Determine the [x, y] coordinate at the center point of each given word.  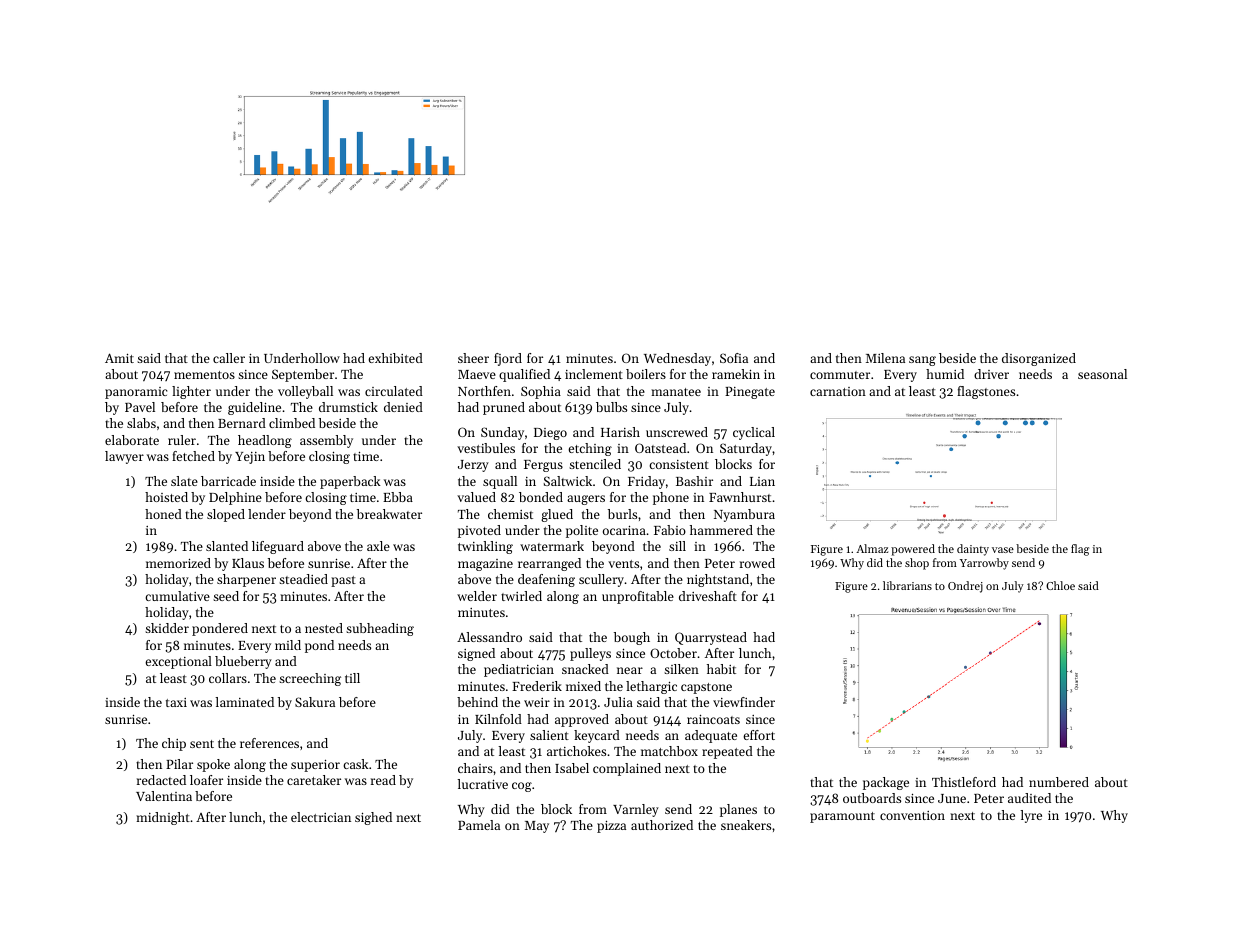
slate [184, 481]
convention [912, 815]
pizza [611, 827]
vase [1003, 550]
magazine [485, 565]
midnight [163, 818]
